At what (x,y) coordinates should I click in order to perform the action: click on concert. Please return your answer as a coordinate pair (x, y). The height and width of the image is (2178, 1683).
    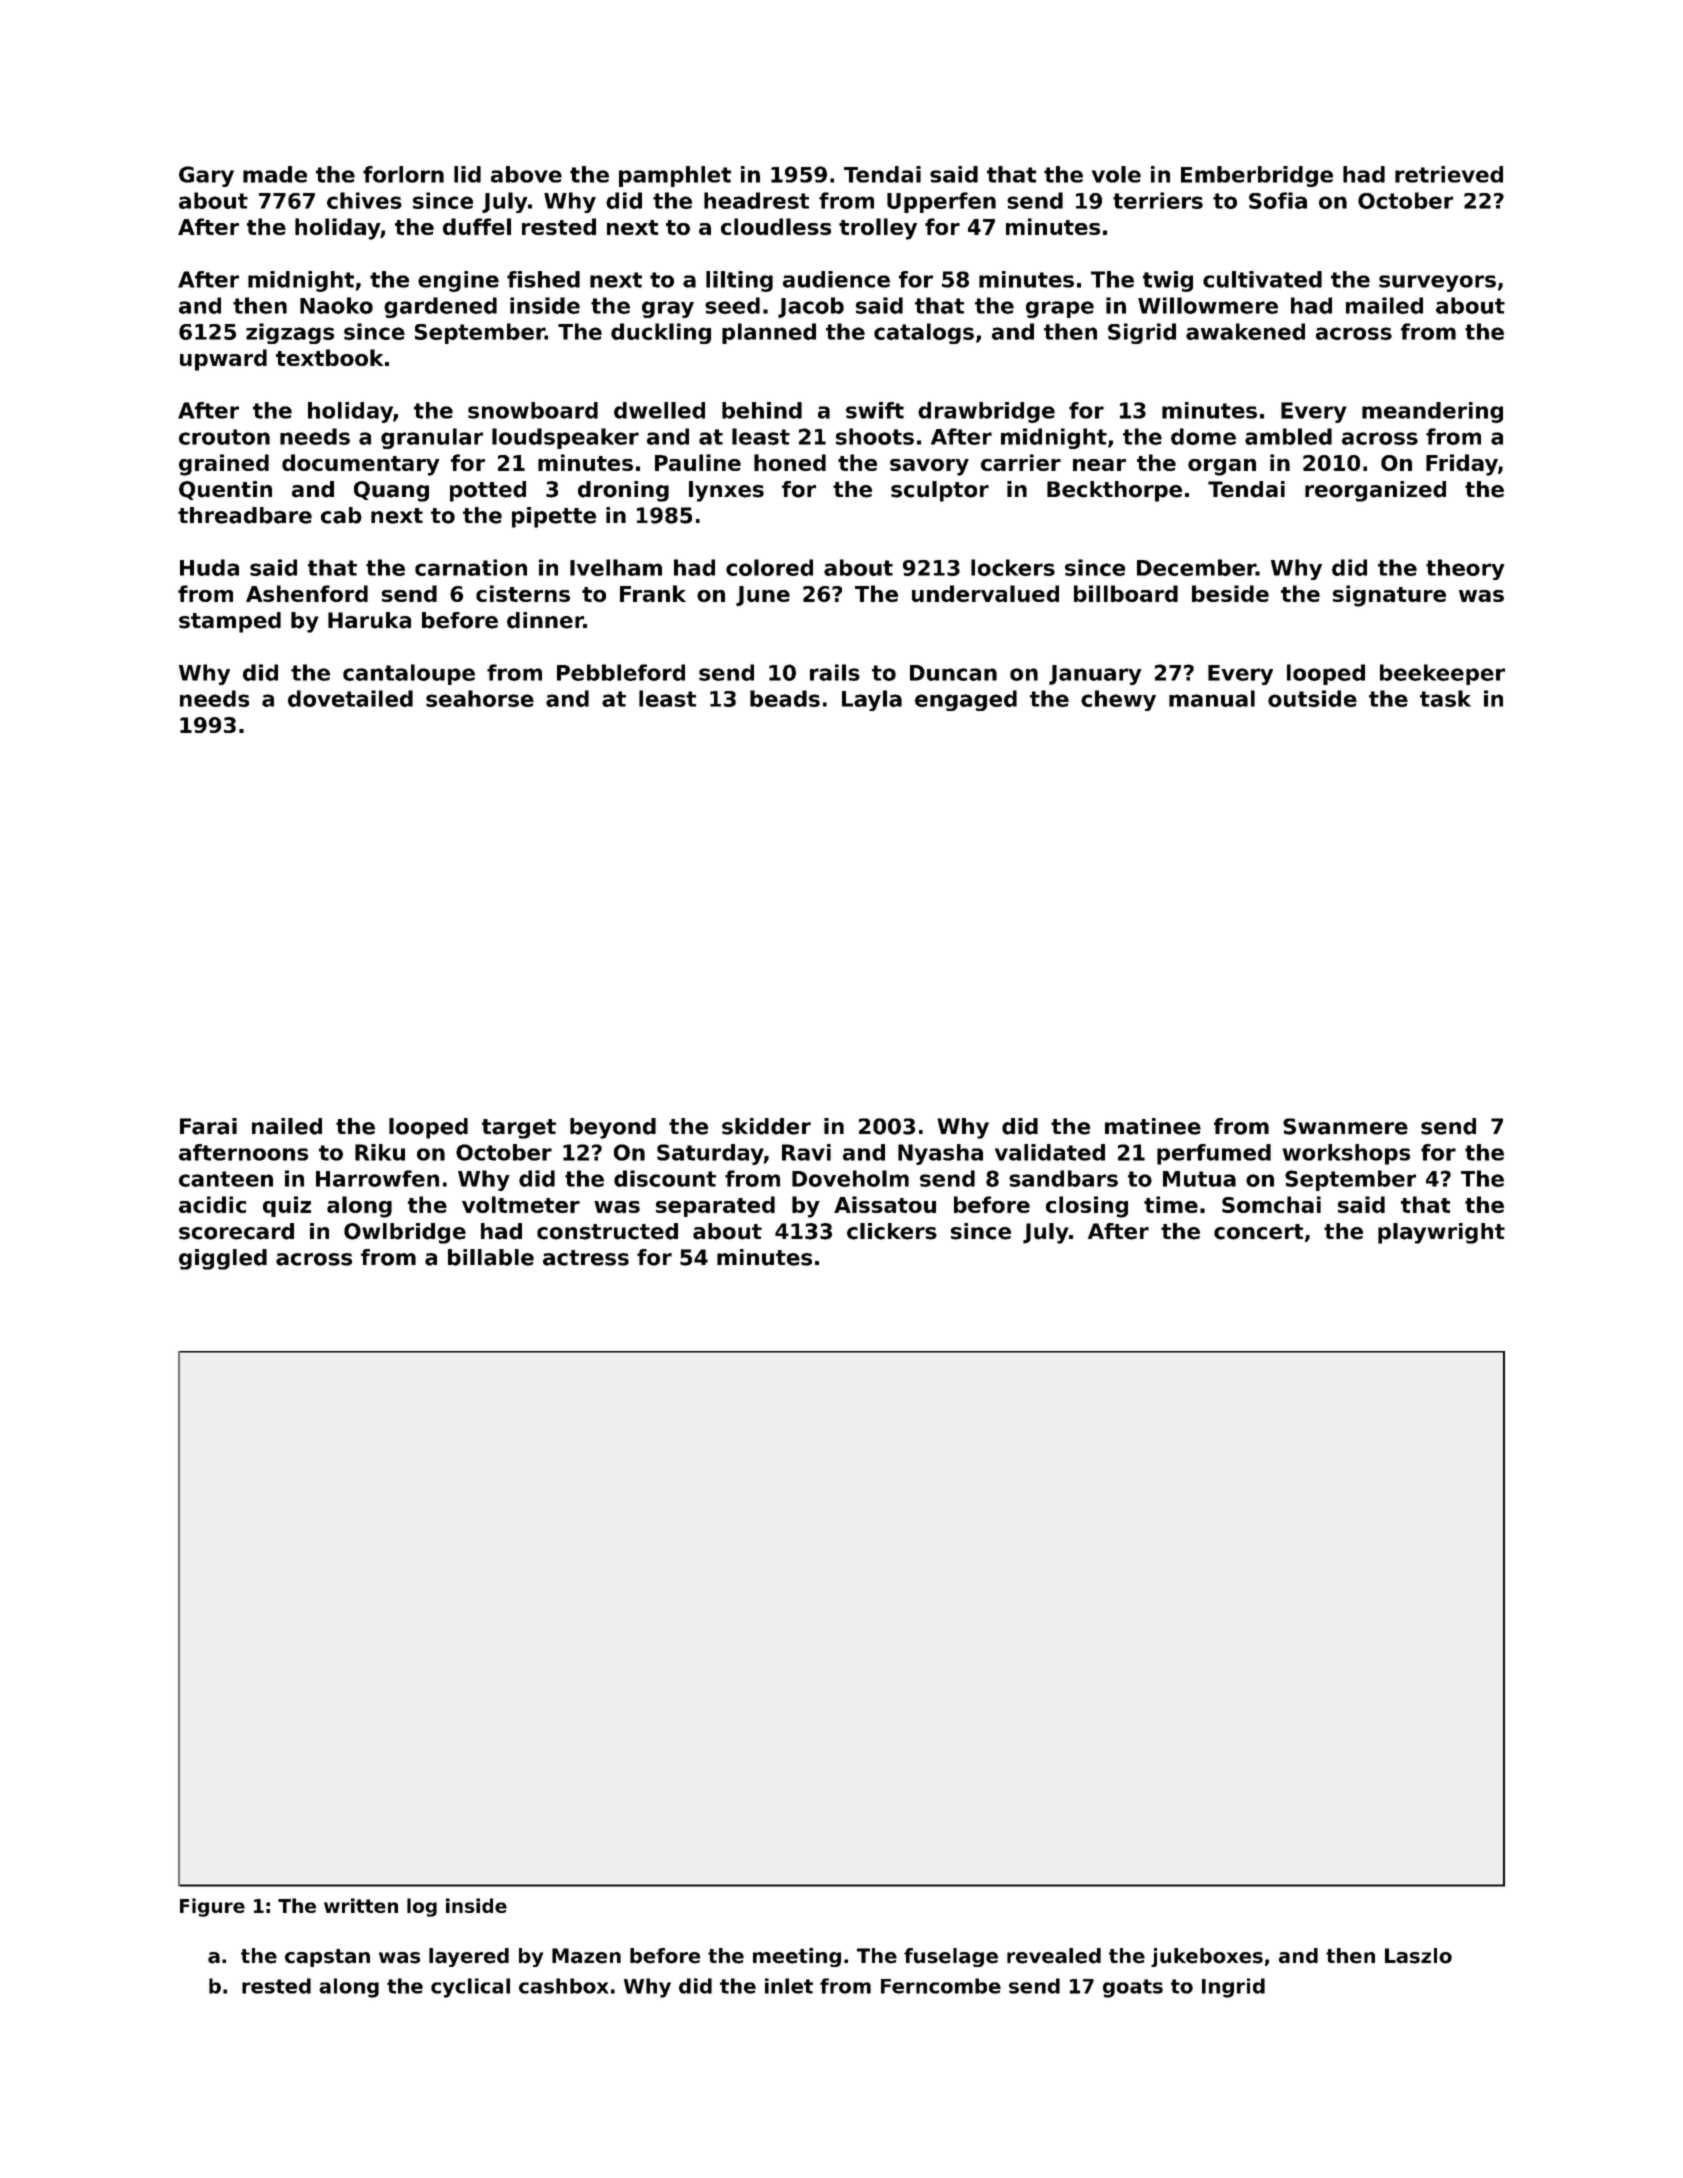
    Looking at the image, I should click on (1258, 1232).
